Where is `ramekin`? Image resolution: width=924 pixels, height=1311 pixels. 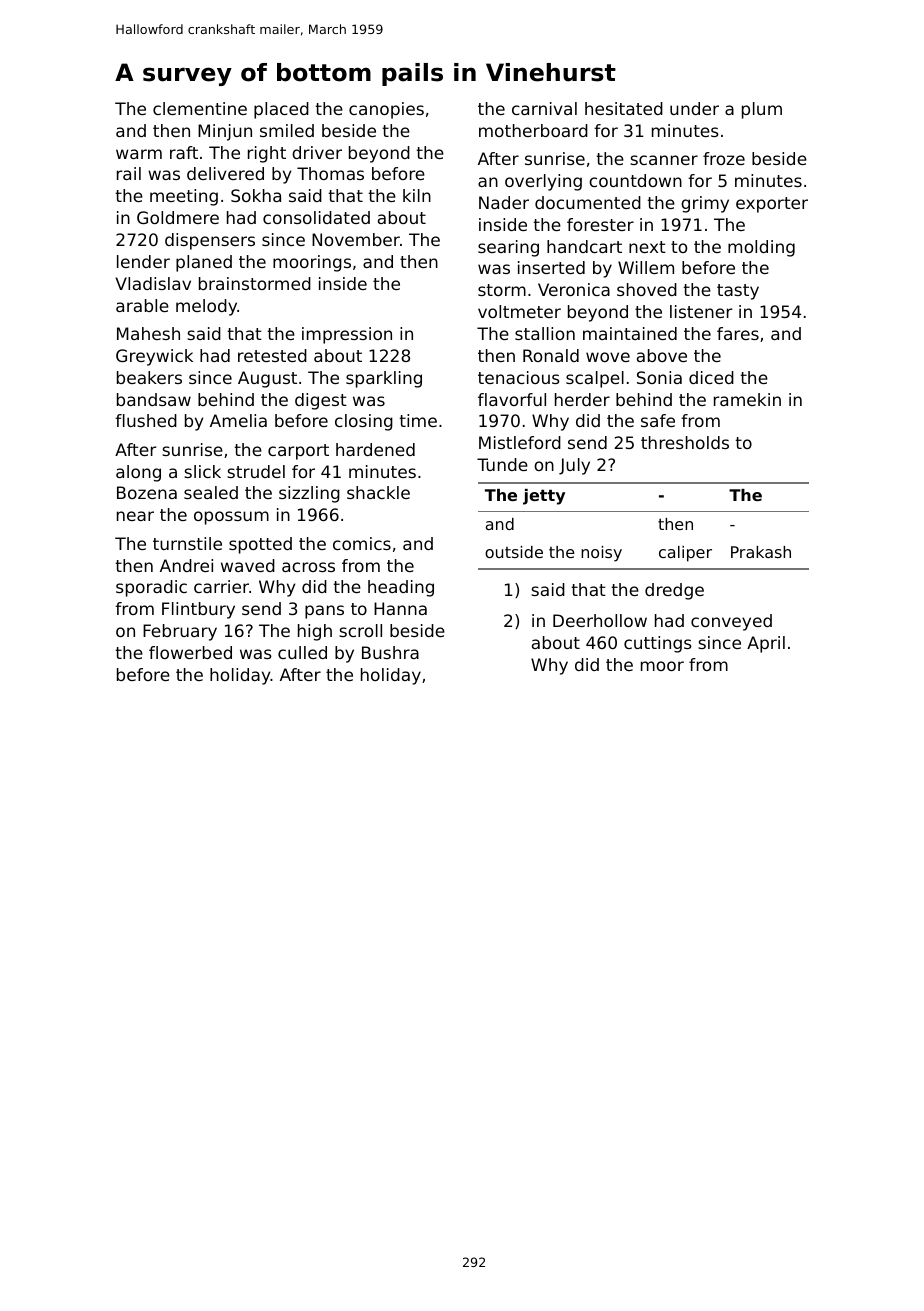 ramekin is located at coordinates (747, 399).
